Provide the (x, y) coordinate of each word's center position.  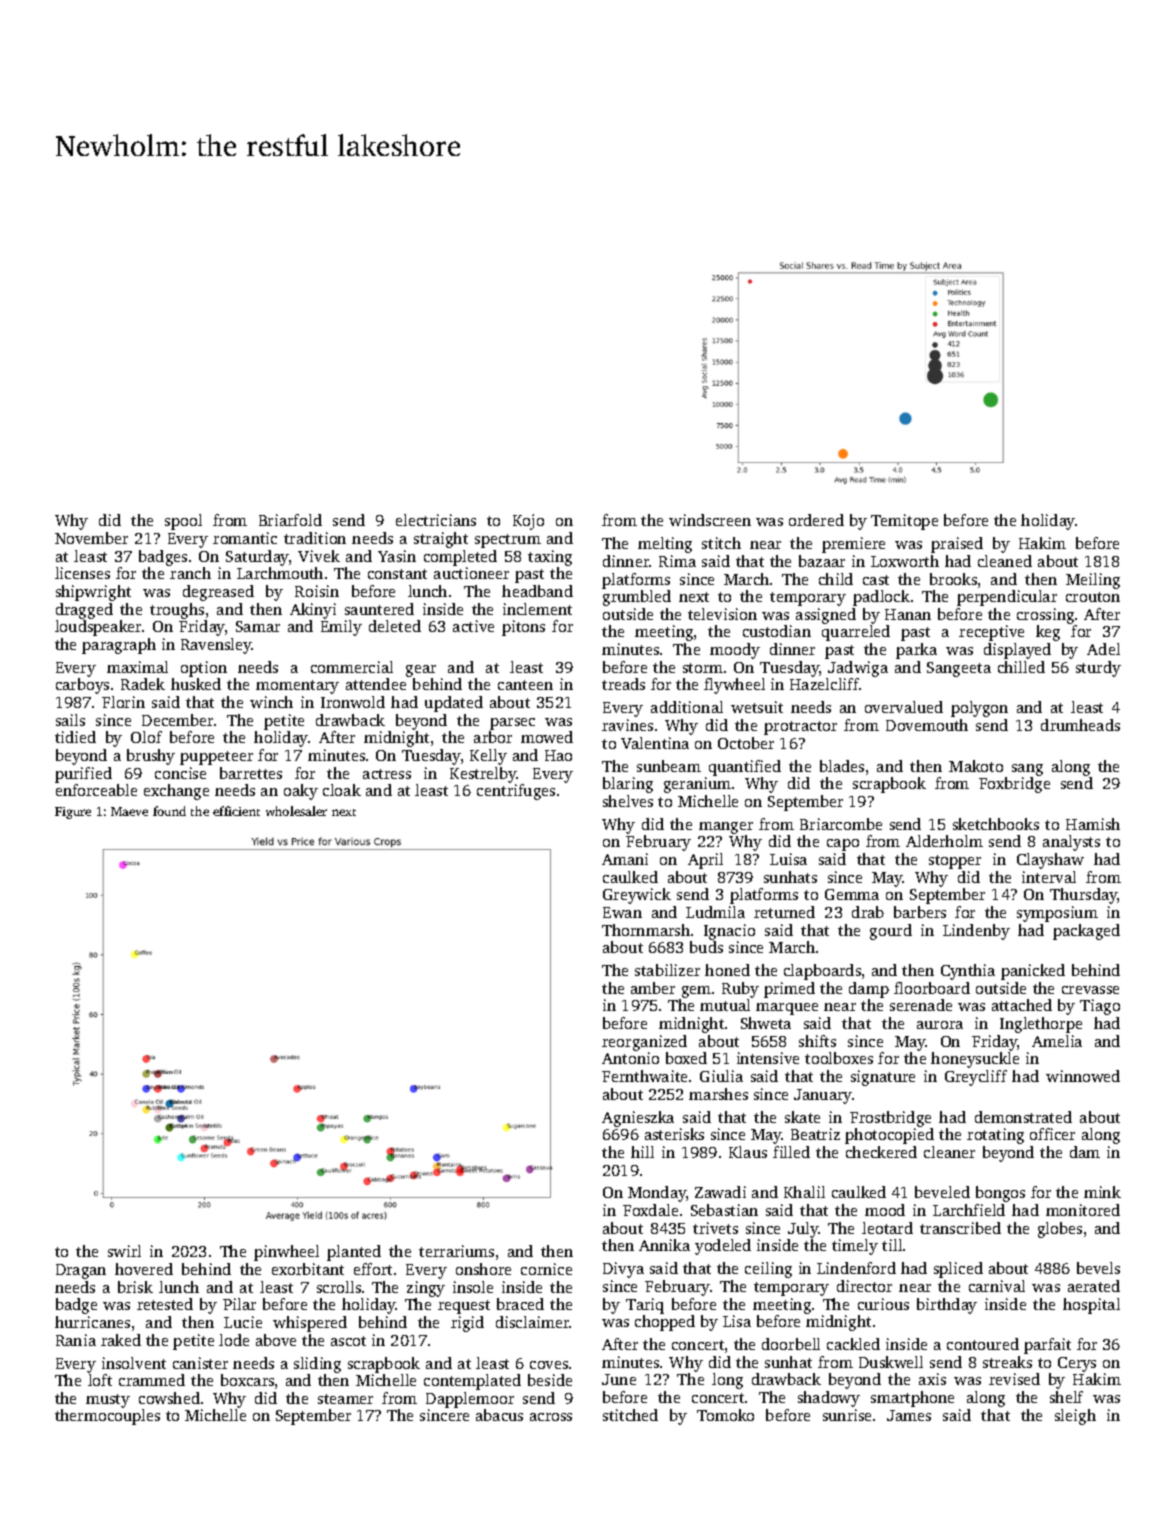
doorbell (791, 1344)
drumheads (1080, 725)
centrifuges (516, 792)
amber (653, 988)
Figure (73, 813)
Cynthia (968, 972)
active (473, 626)
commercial (352, 667)
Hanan (908, 614)
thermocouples (107, 1417)
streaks (1007, 1362)
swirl (124, 1251)
